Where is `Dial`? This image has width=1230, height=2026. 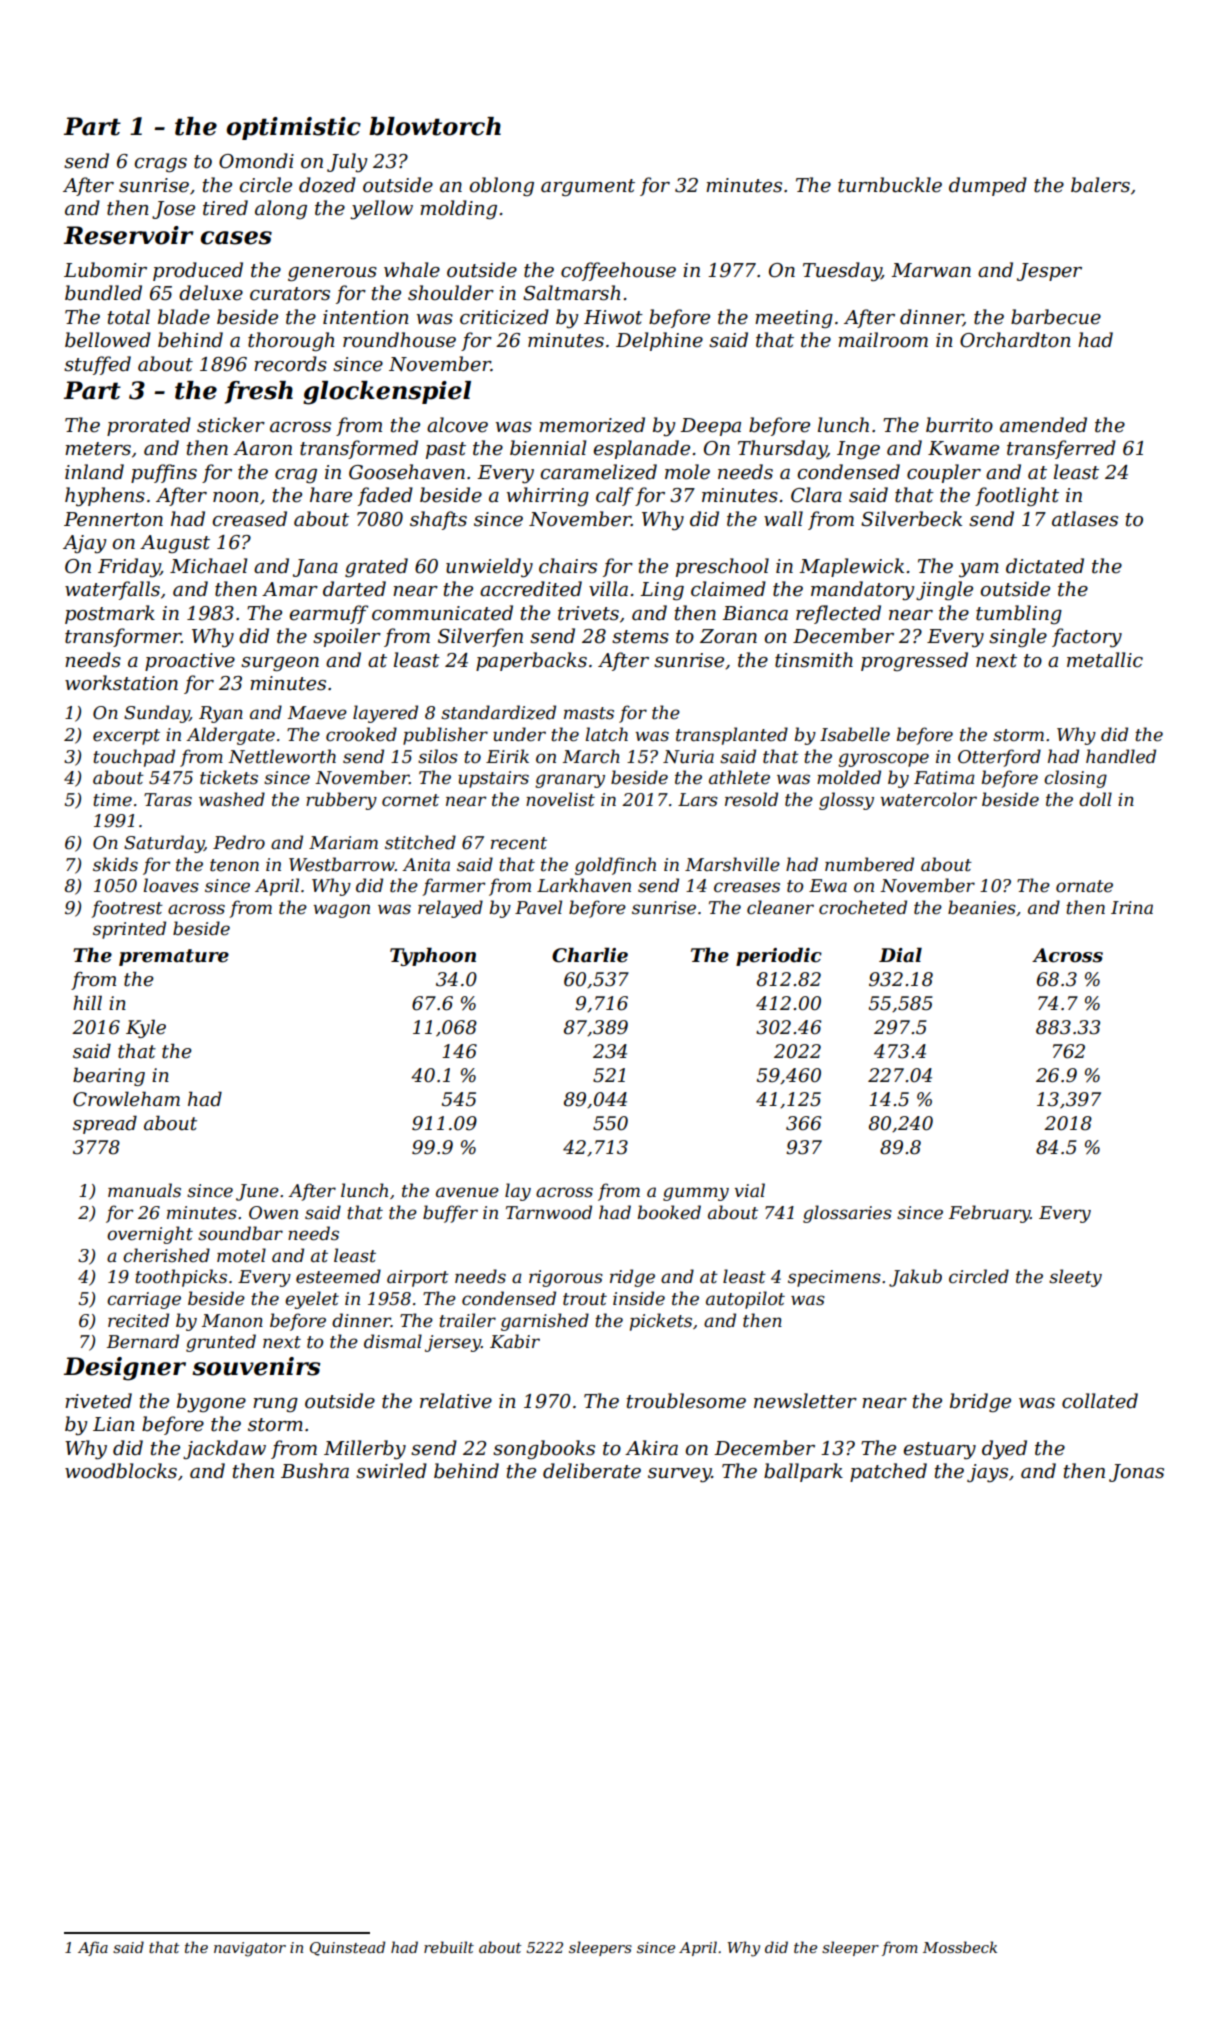 Dial is located at coordinates (900, 955).
